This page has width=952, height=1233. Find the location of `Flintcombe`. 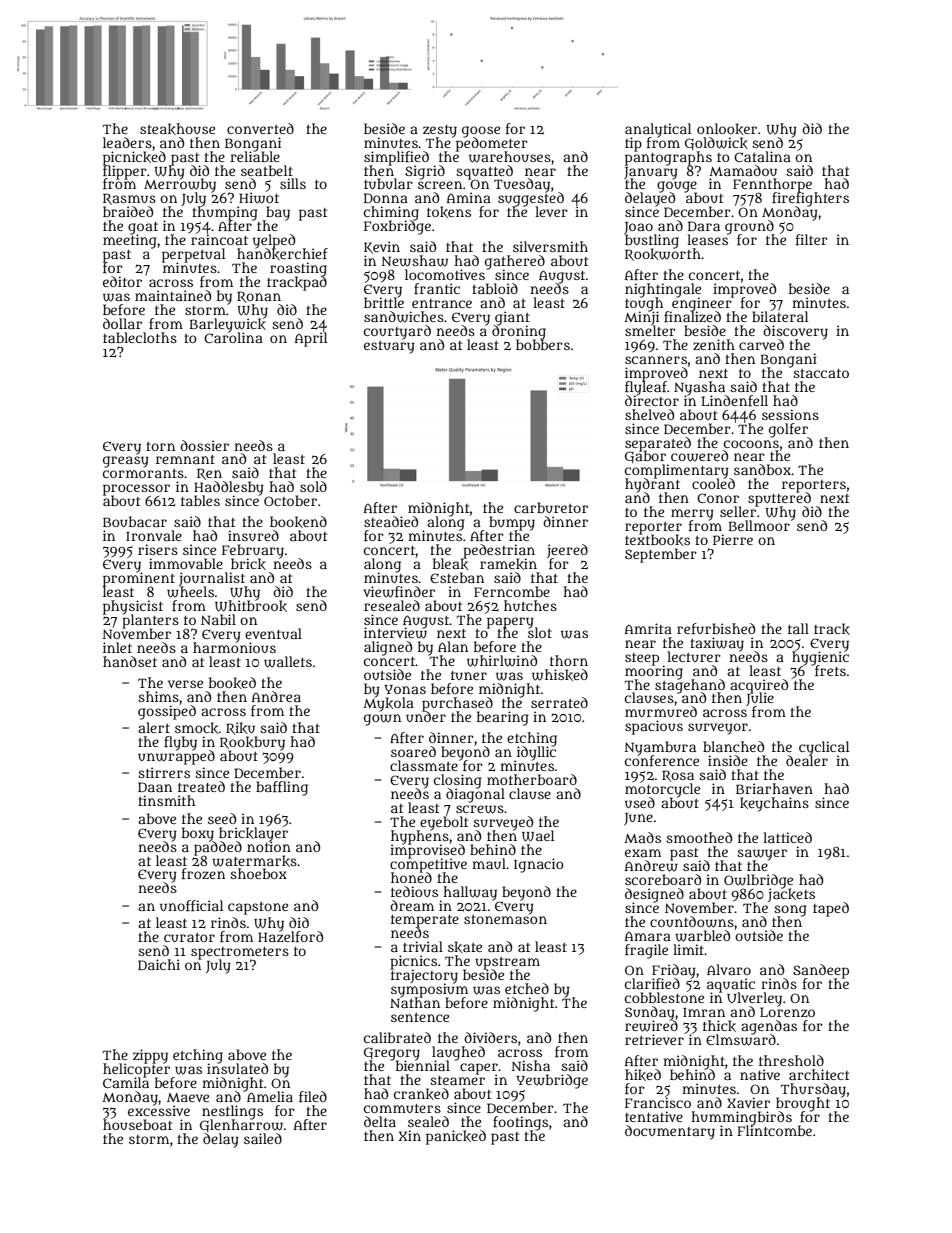

Flintcombe is located at coordinates (774, 1130).
